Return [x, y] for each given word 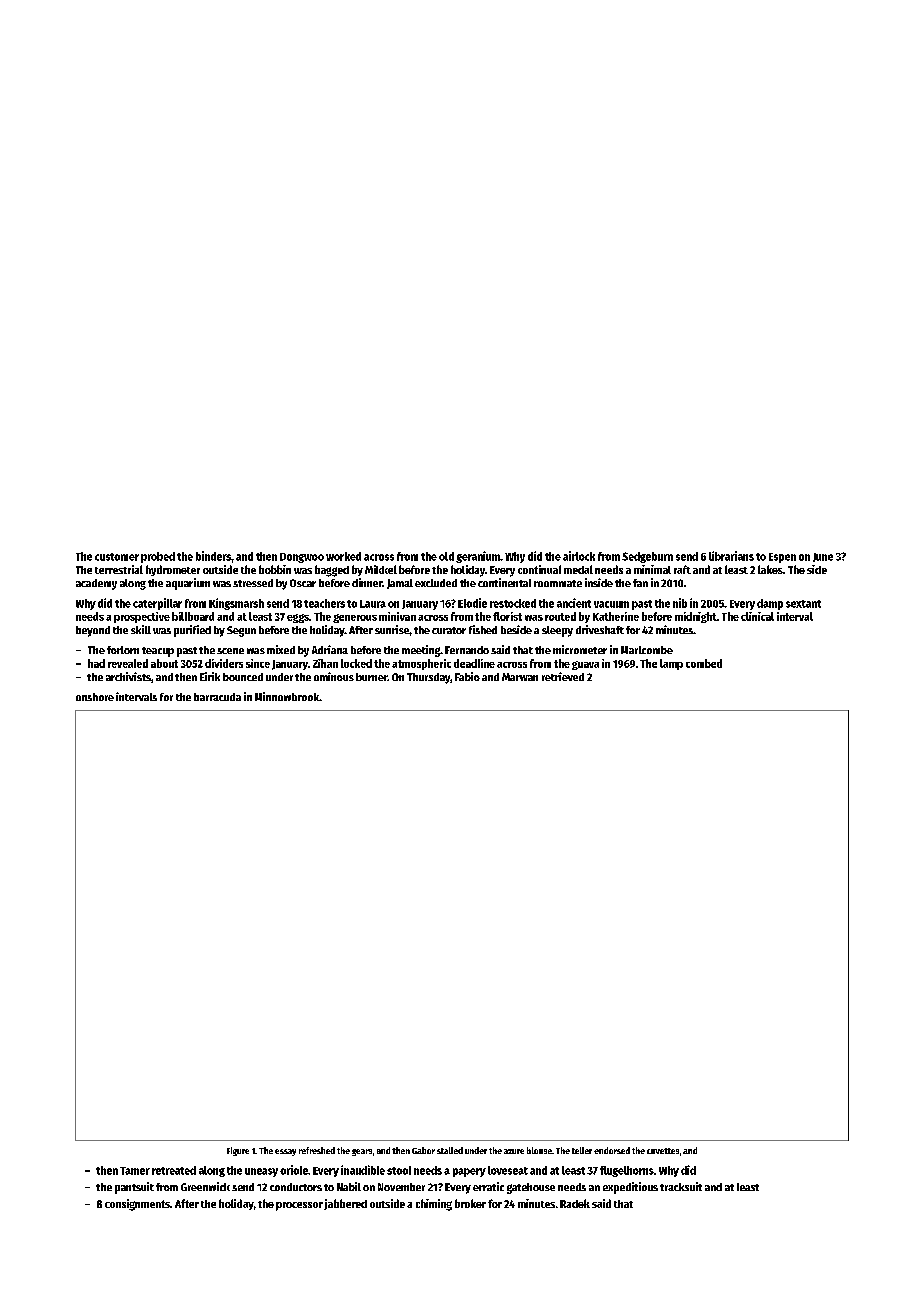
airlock [579, 556]
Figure [238, 1151]
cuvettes [663, 1151]
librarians [731, 556]
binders [213, 556]
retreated [174, 1170]
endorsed [612, 1150]
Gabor [423, 1150]
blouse [539, 1150]
